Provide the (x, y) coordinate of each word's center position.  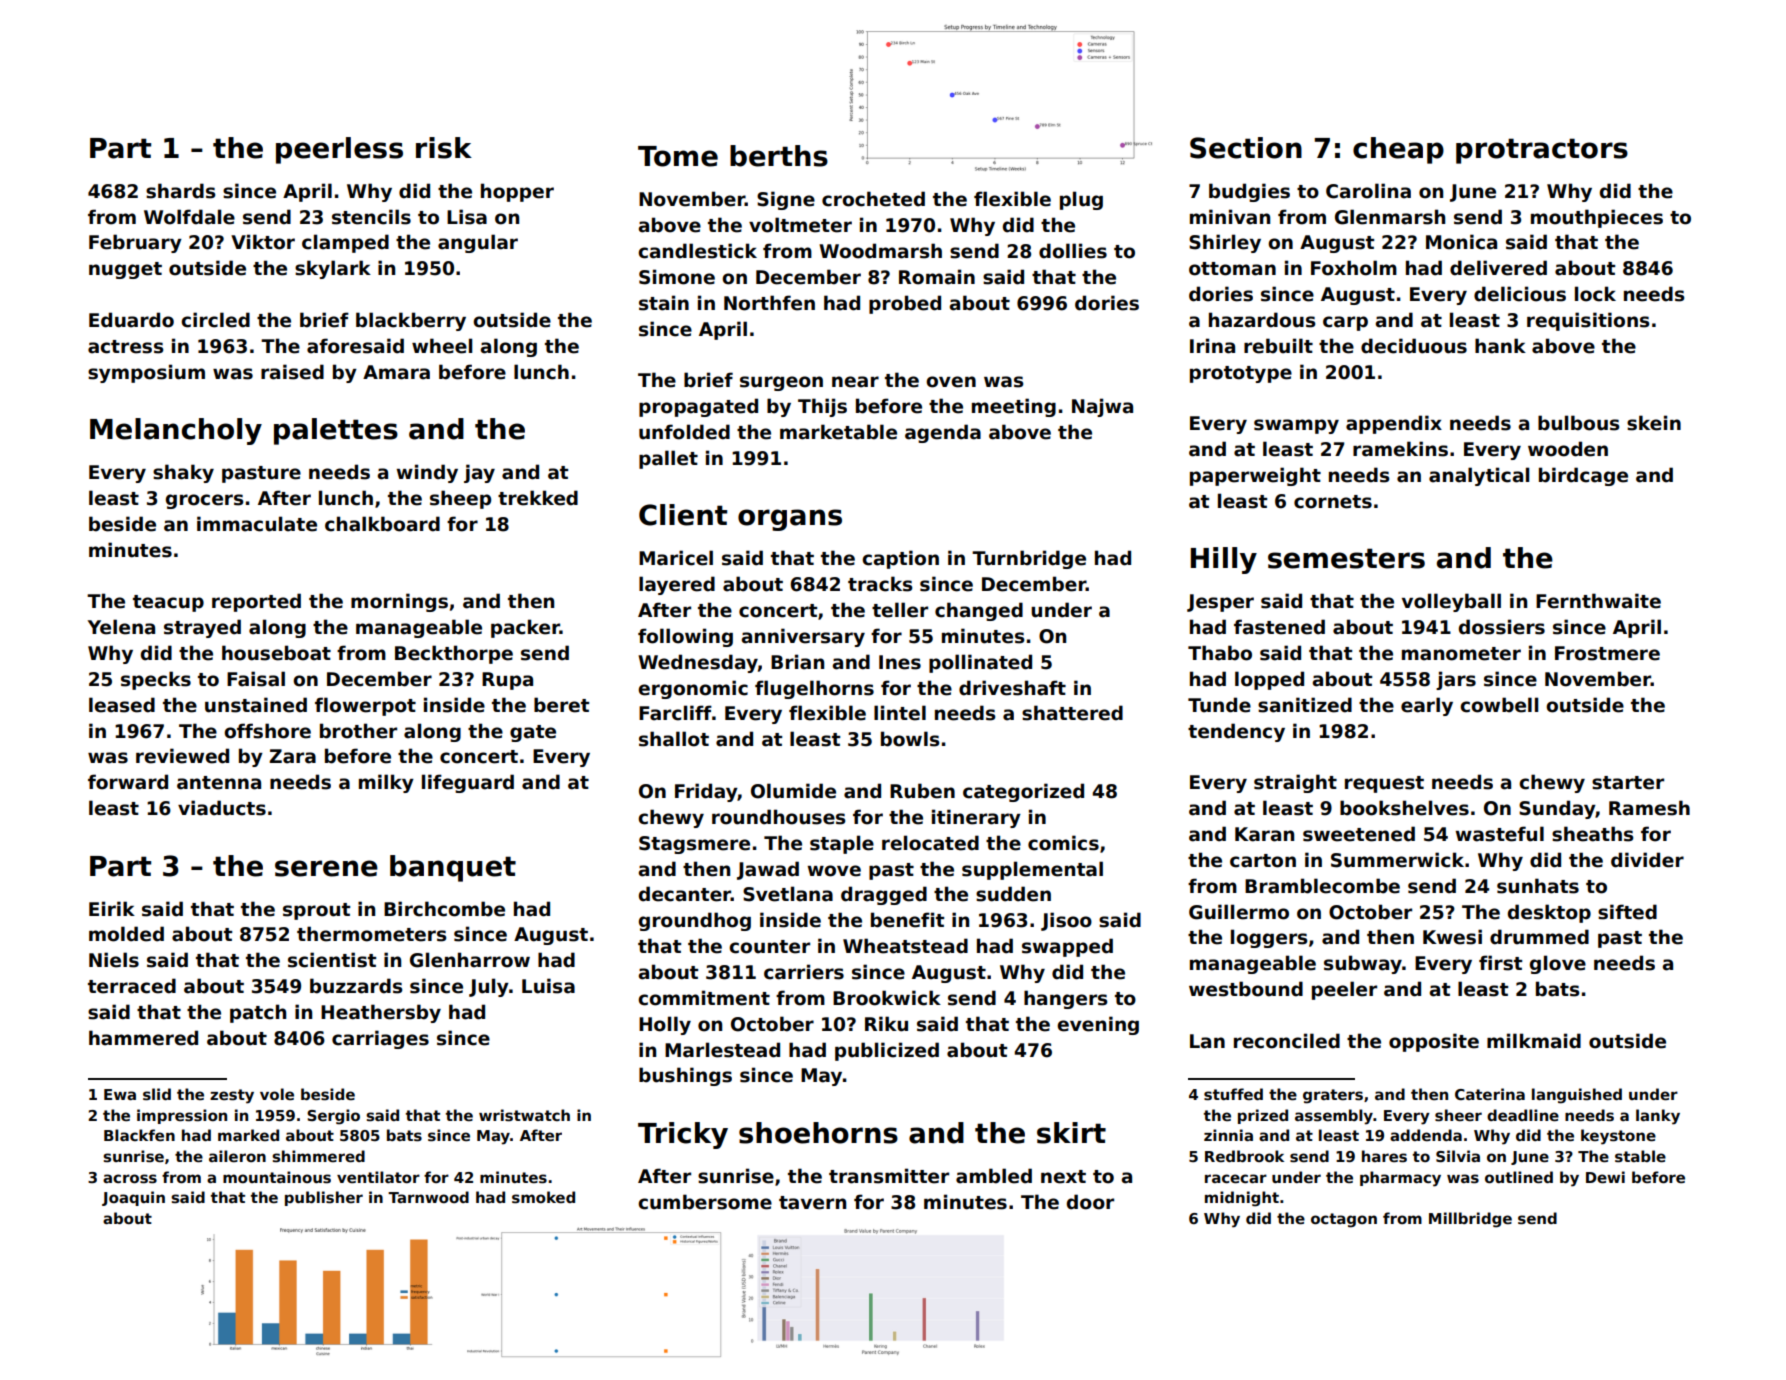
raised (292, 372)
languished (1577, 1096)
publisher (324, 1198)
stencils (371, 217)
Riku (886, 1024)
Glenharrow (470, 960)
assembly (1334, 1117)
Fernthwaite (1598, 601)
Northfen (769, 303)
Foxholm (1354, 268)
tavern (812, 1203)
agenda (943, 433)
